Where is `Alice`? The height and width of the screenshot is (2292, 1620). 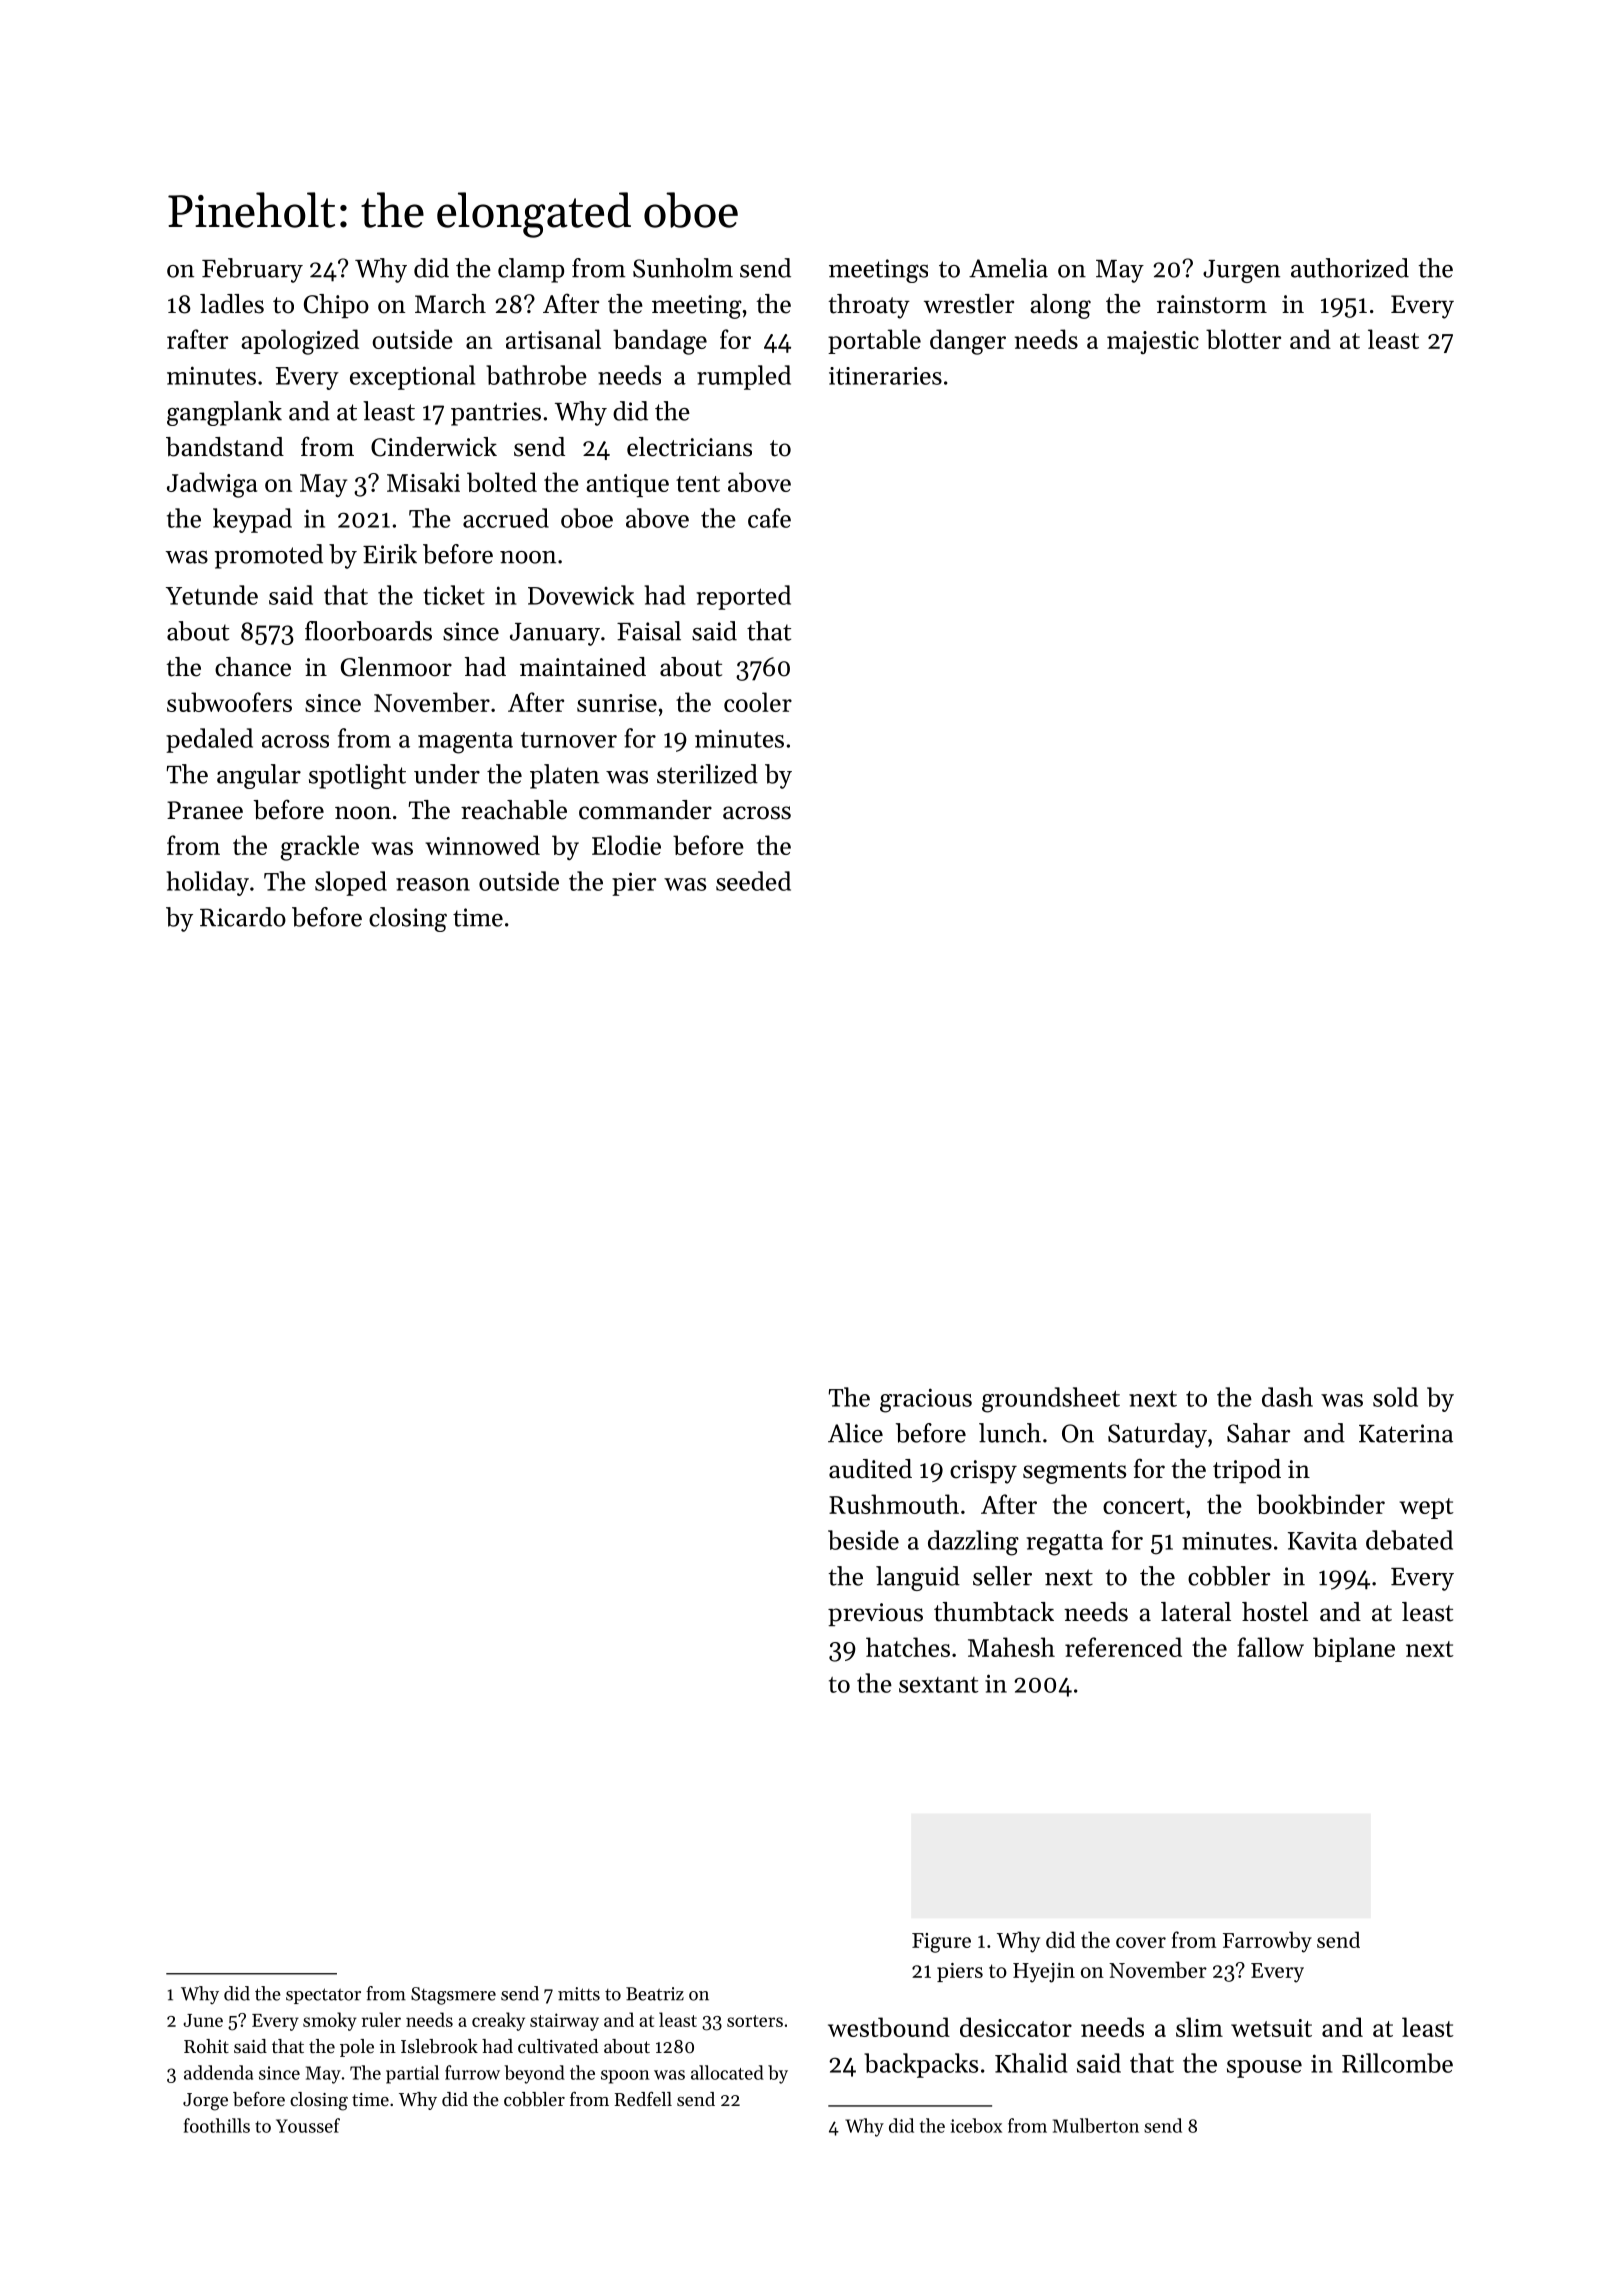 Alice is located at coordinates (855, 1433).
